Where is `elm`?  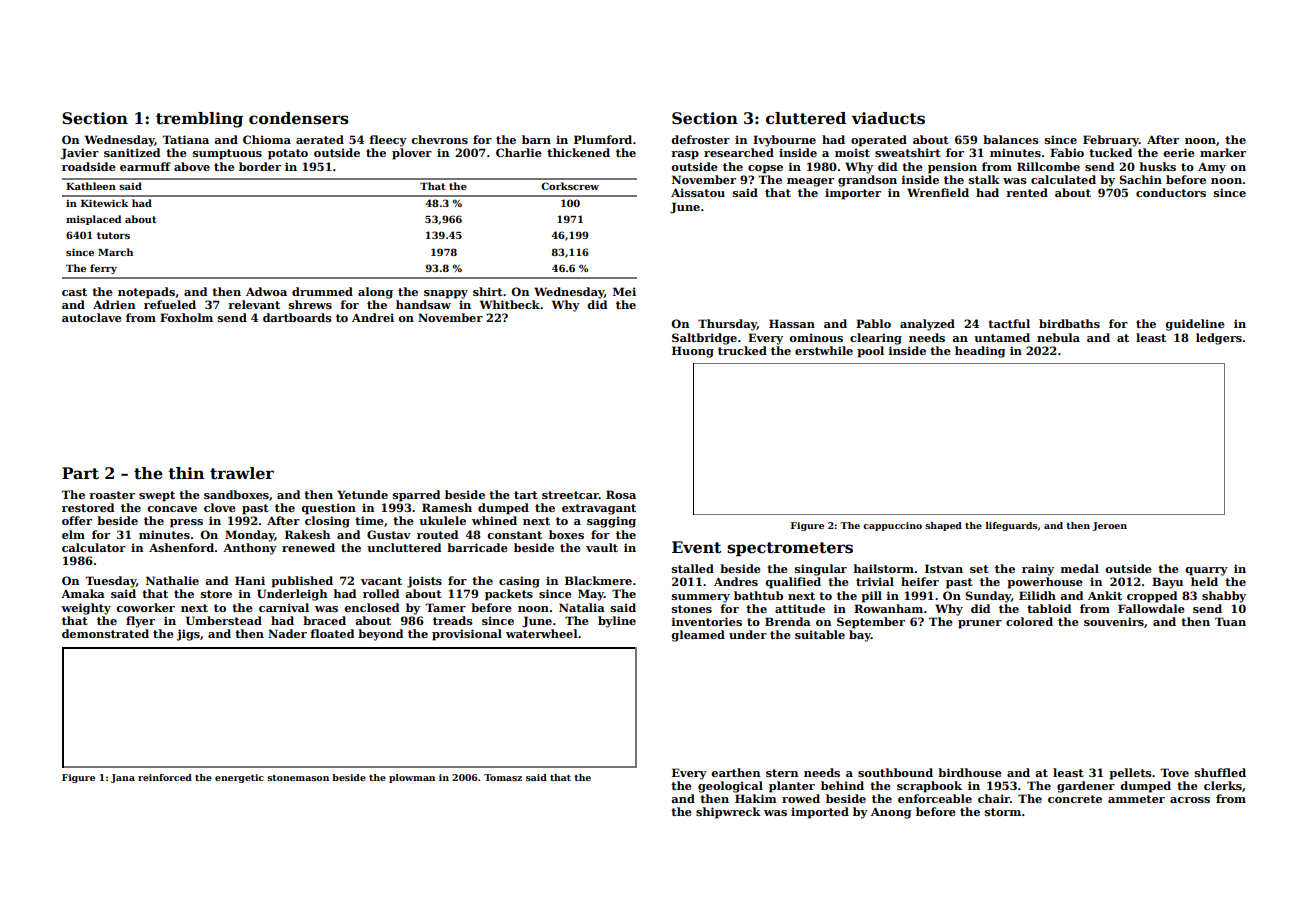 elm is located at coordinates (73, 534).
